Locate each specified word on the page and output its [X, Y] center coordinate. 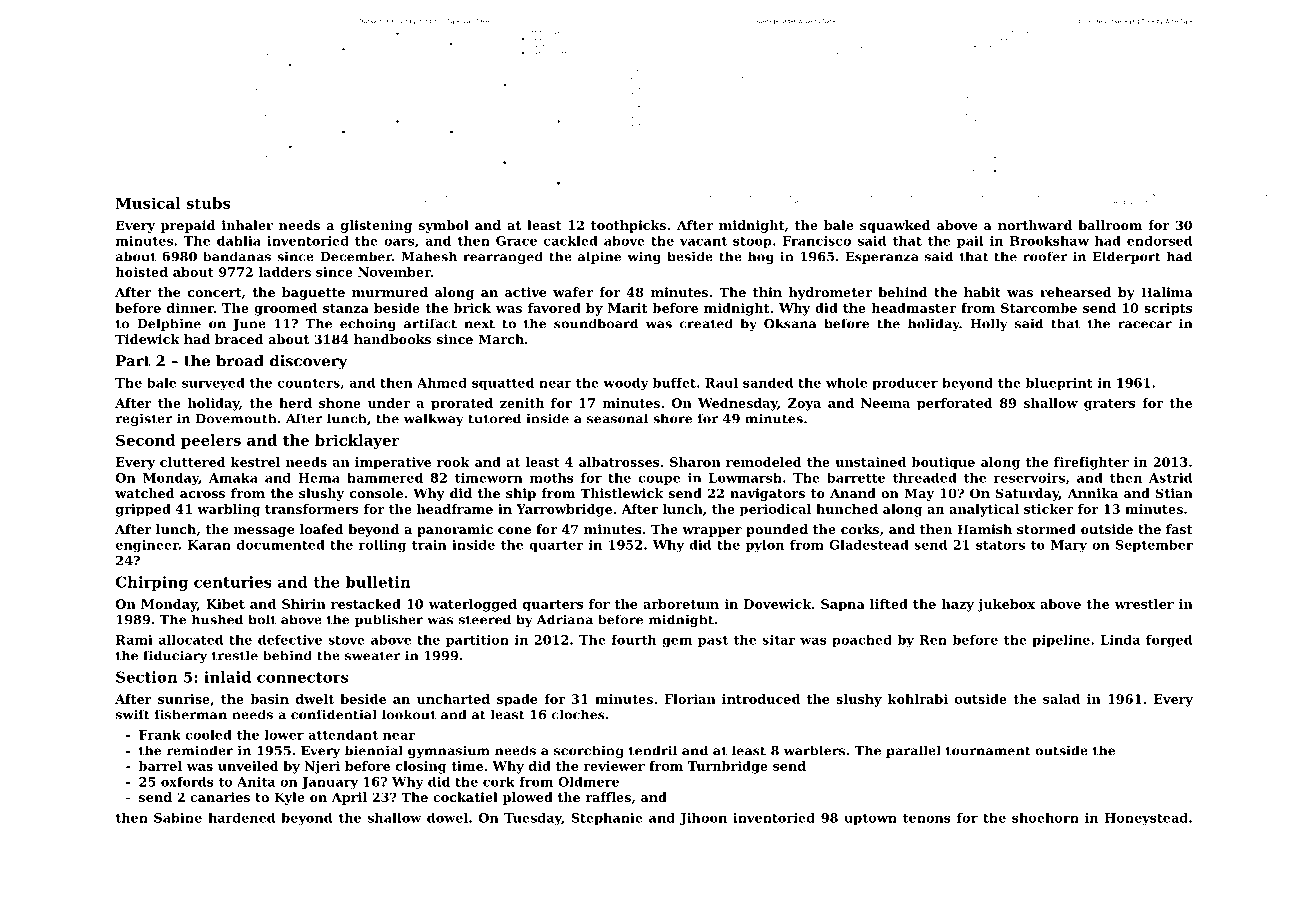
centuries [233, 582]
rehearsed [1076, 292]
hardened [241, 818]
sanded [768, 383]
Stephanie [607, 819]
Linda [1120, 640]
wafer [573, 292]
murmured [390, 292]
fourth [634, 640]
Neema [885, 403]
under [389, 403]
